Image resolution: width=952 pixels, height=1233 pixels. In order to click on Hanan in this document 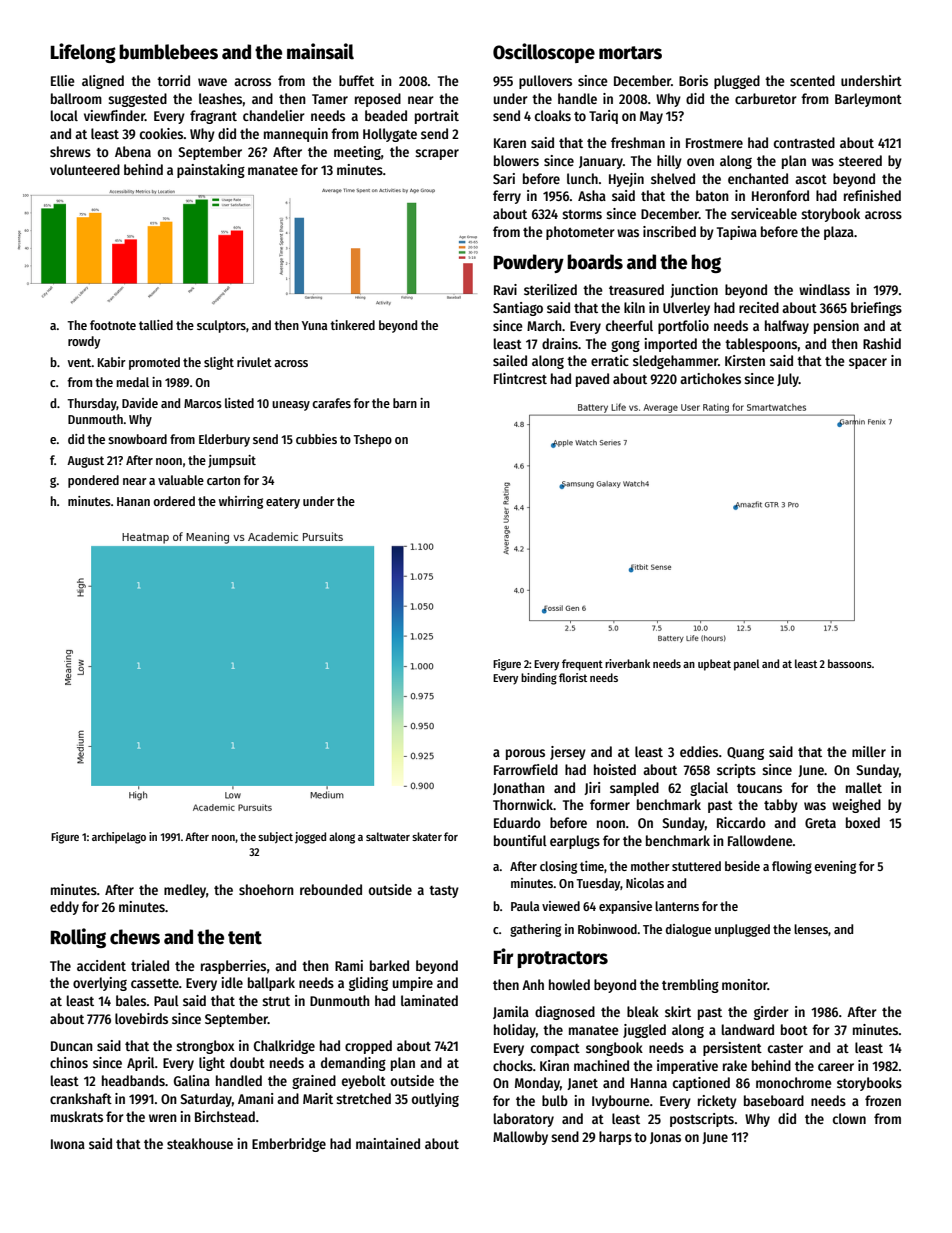, I will do `click(133, 501)`.
